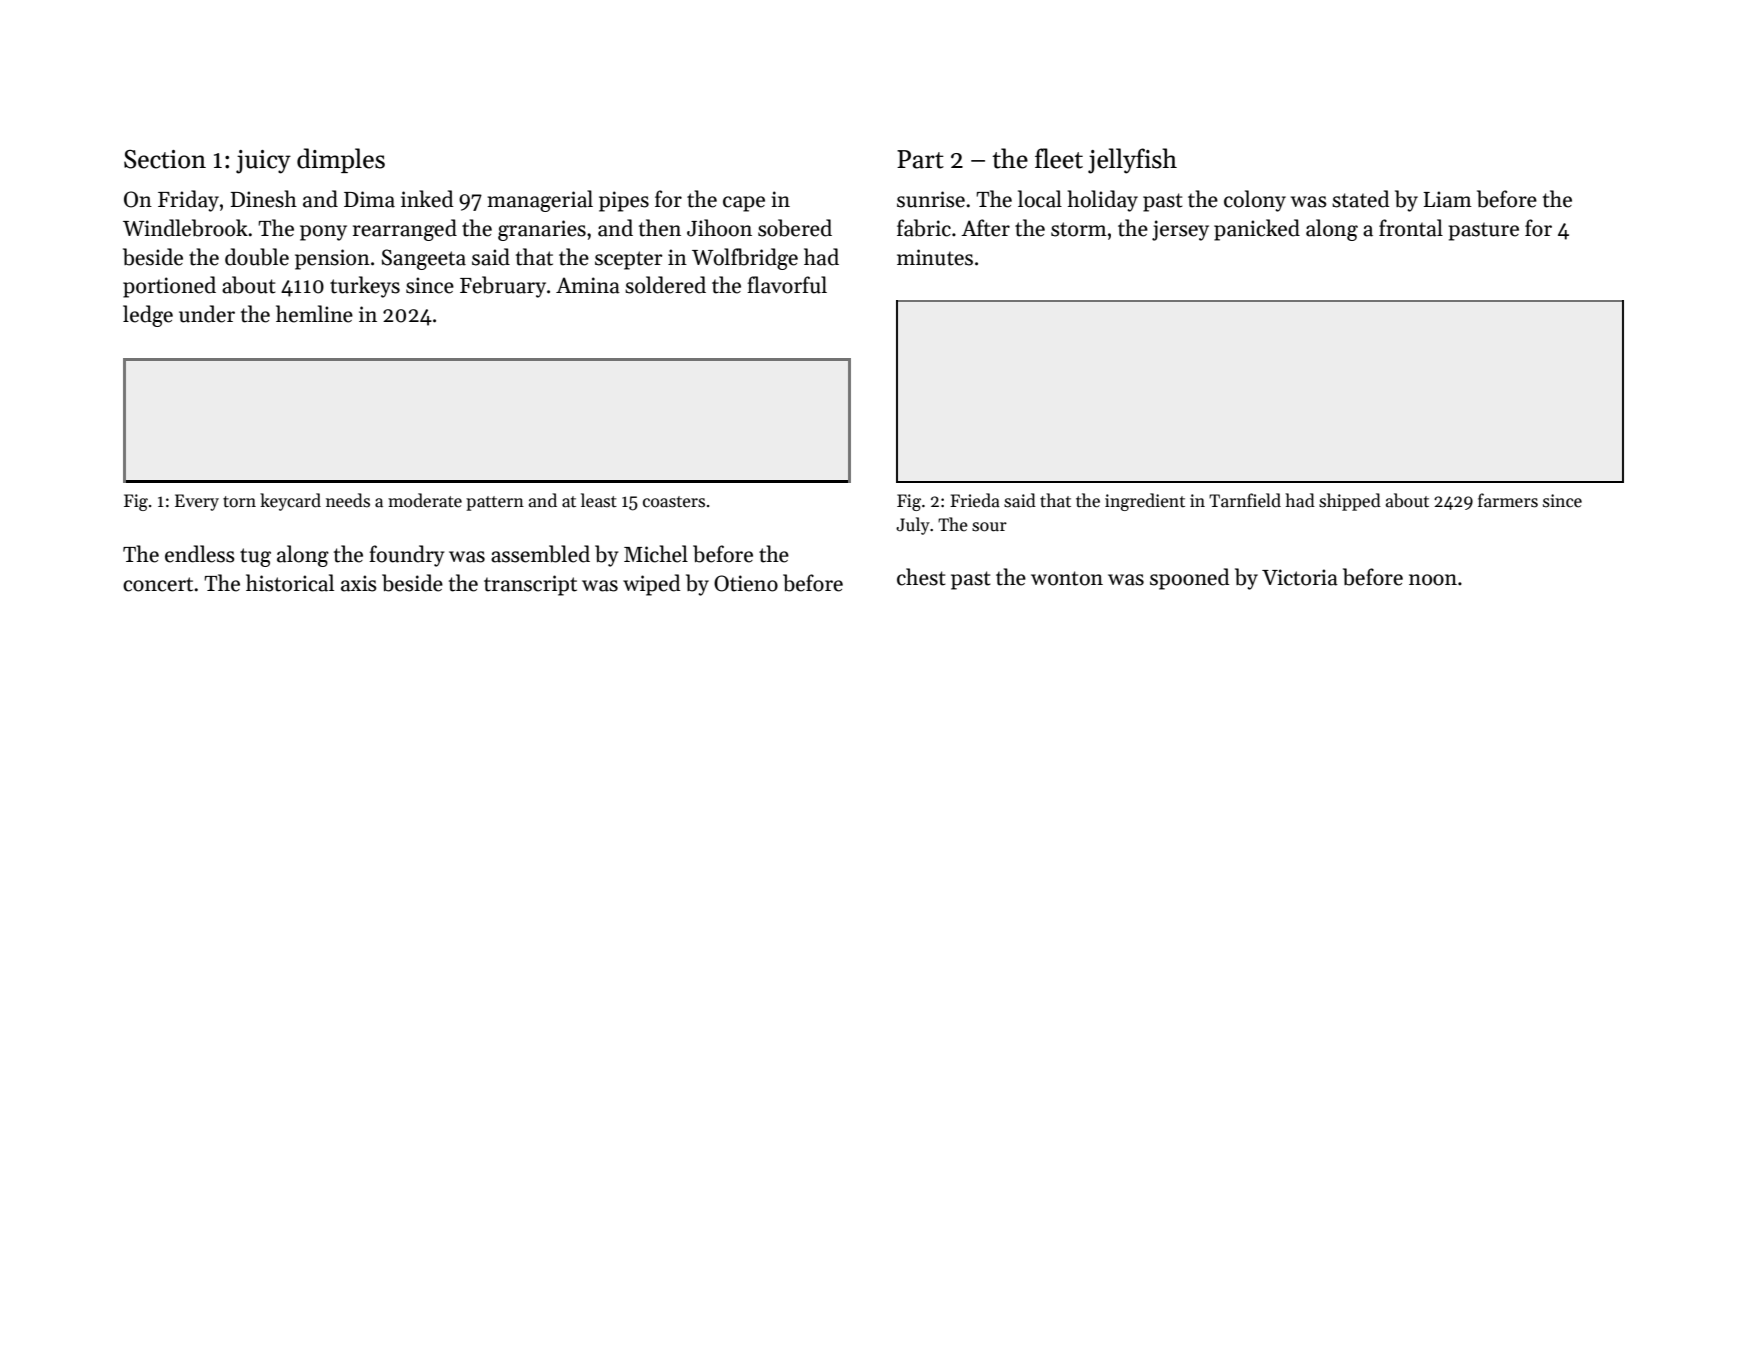 This screenshot has height=1350, width=1747. Describe the element at coordinates (1508, 500) in the screenshot. I see `farmers` at that location.
